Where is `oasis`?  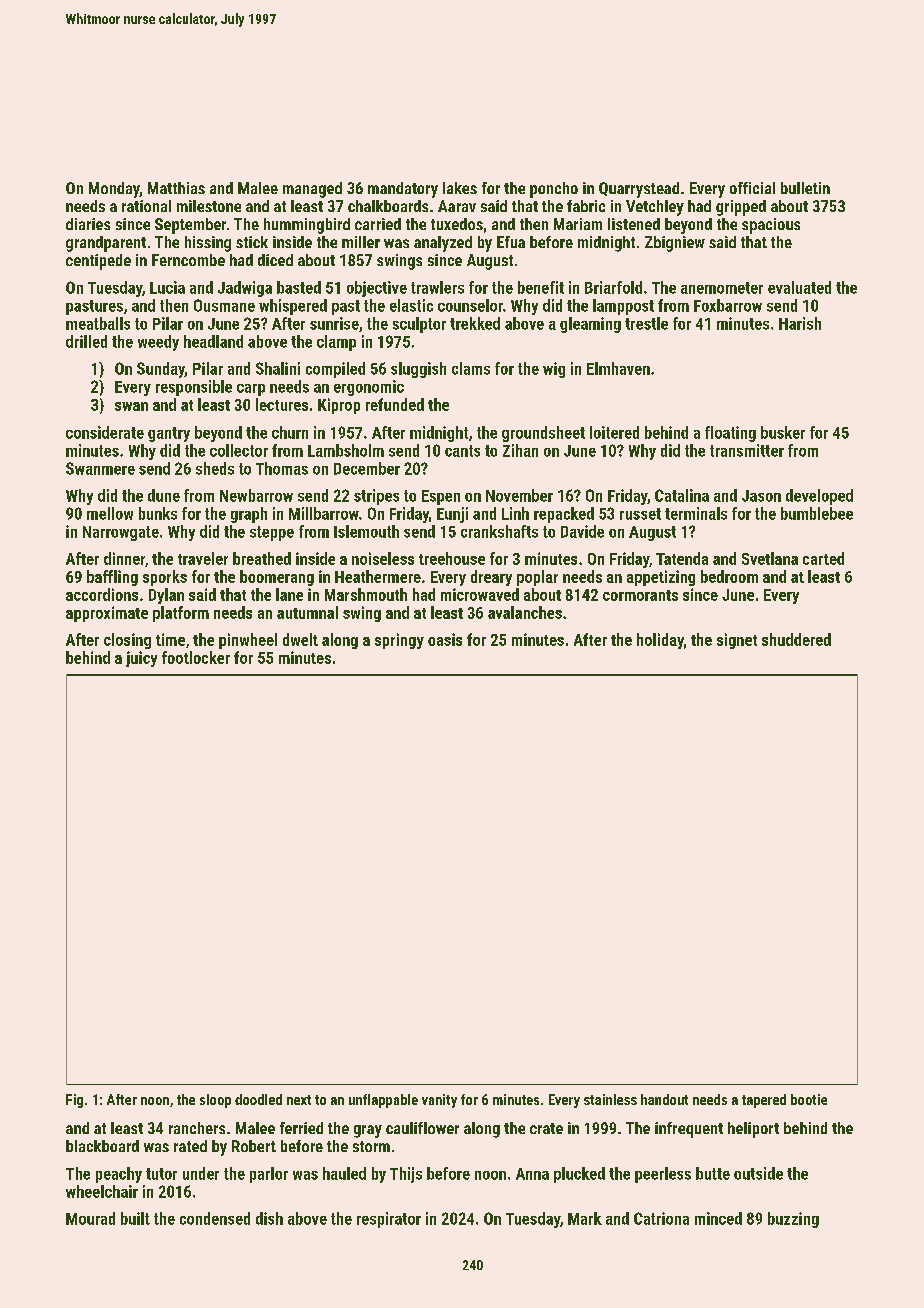 oasis is located at coordinates (445, 639).
